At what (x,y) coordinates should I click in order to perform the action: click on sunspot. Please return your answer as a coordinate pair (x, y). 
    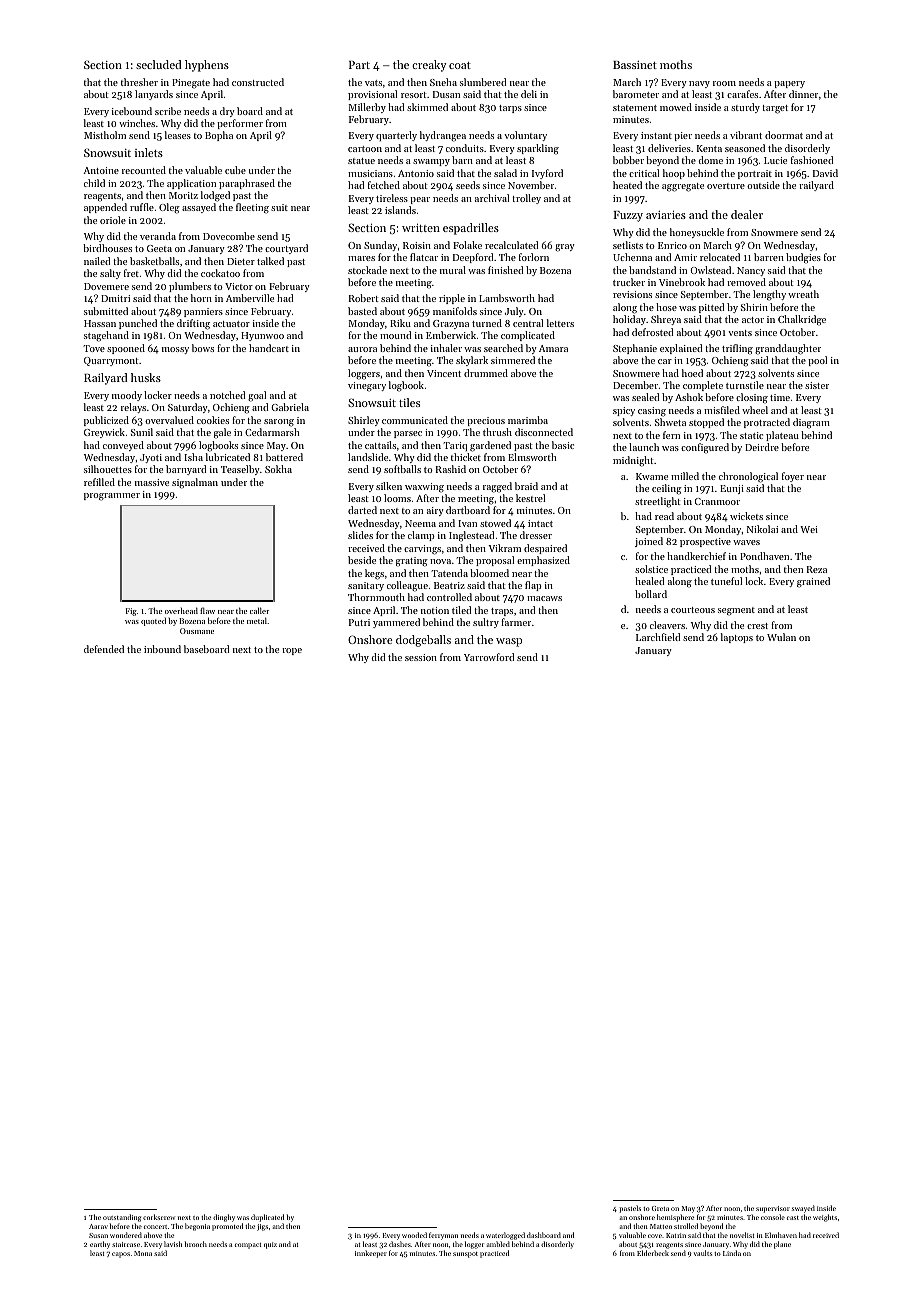
    Looking at the image, I should click on (465, 1255).
